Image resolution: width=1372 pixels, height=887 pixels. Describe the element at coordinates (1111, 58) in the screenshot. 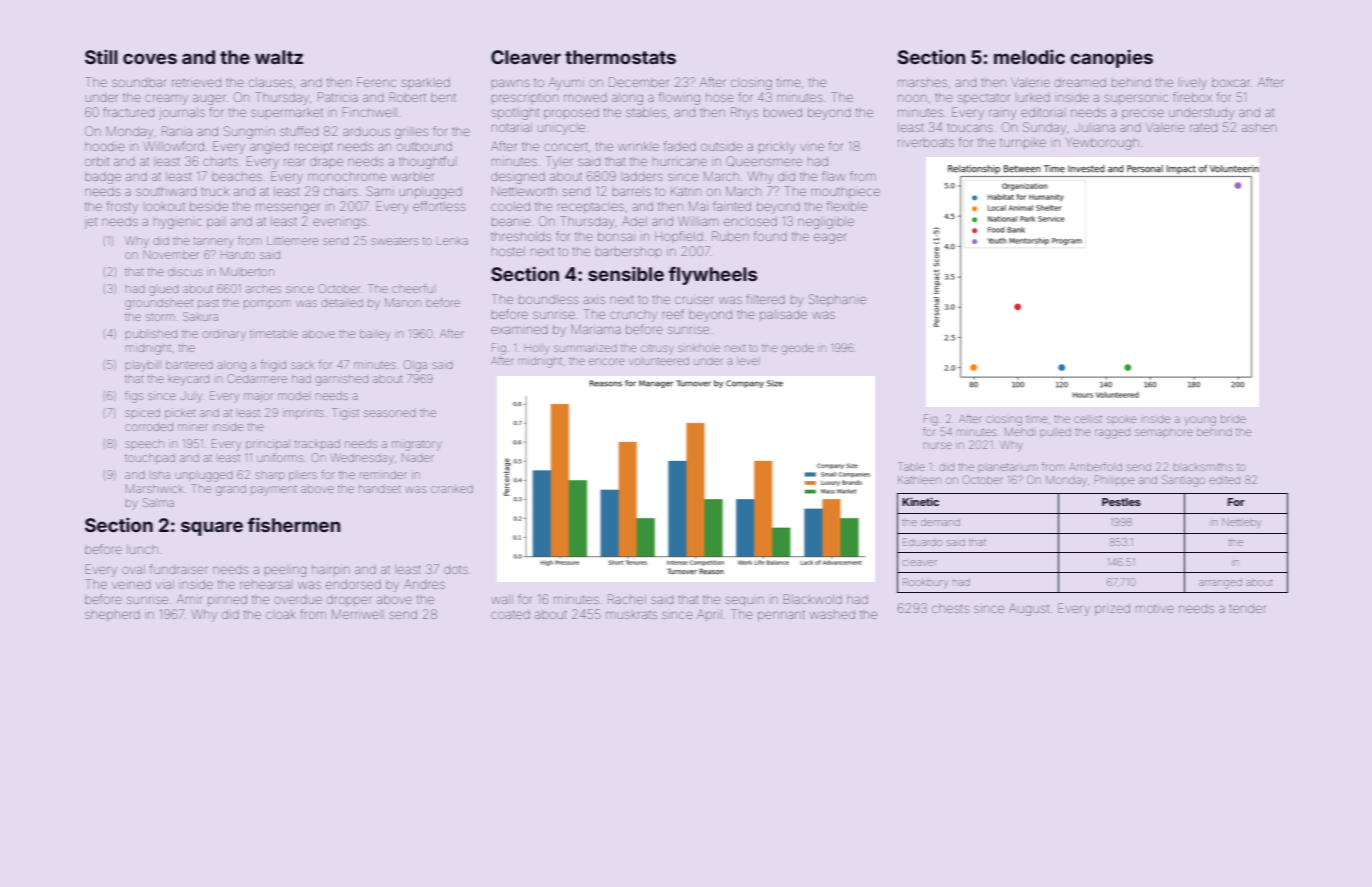

I see `canopies` at that location.
